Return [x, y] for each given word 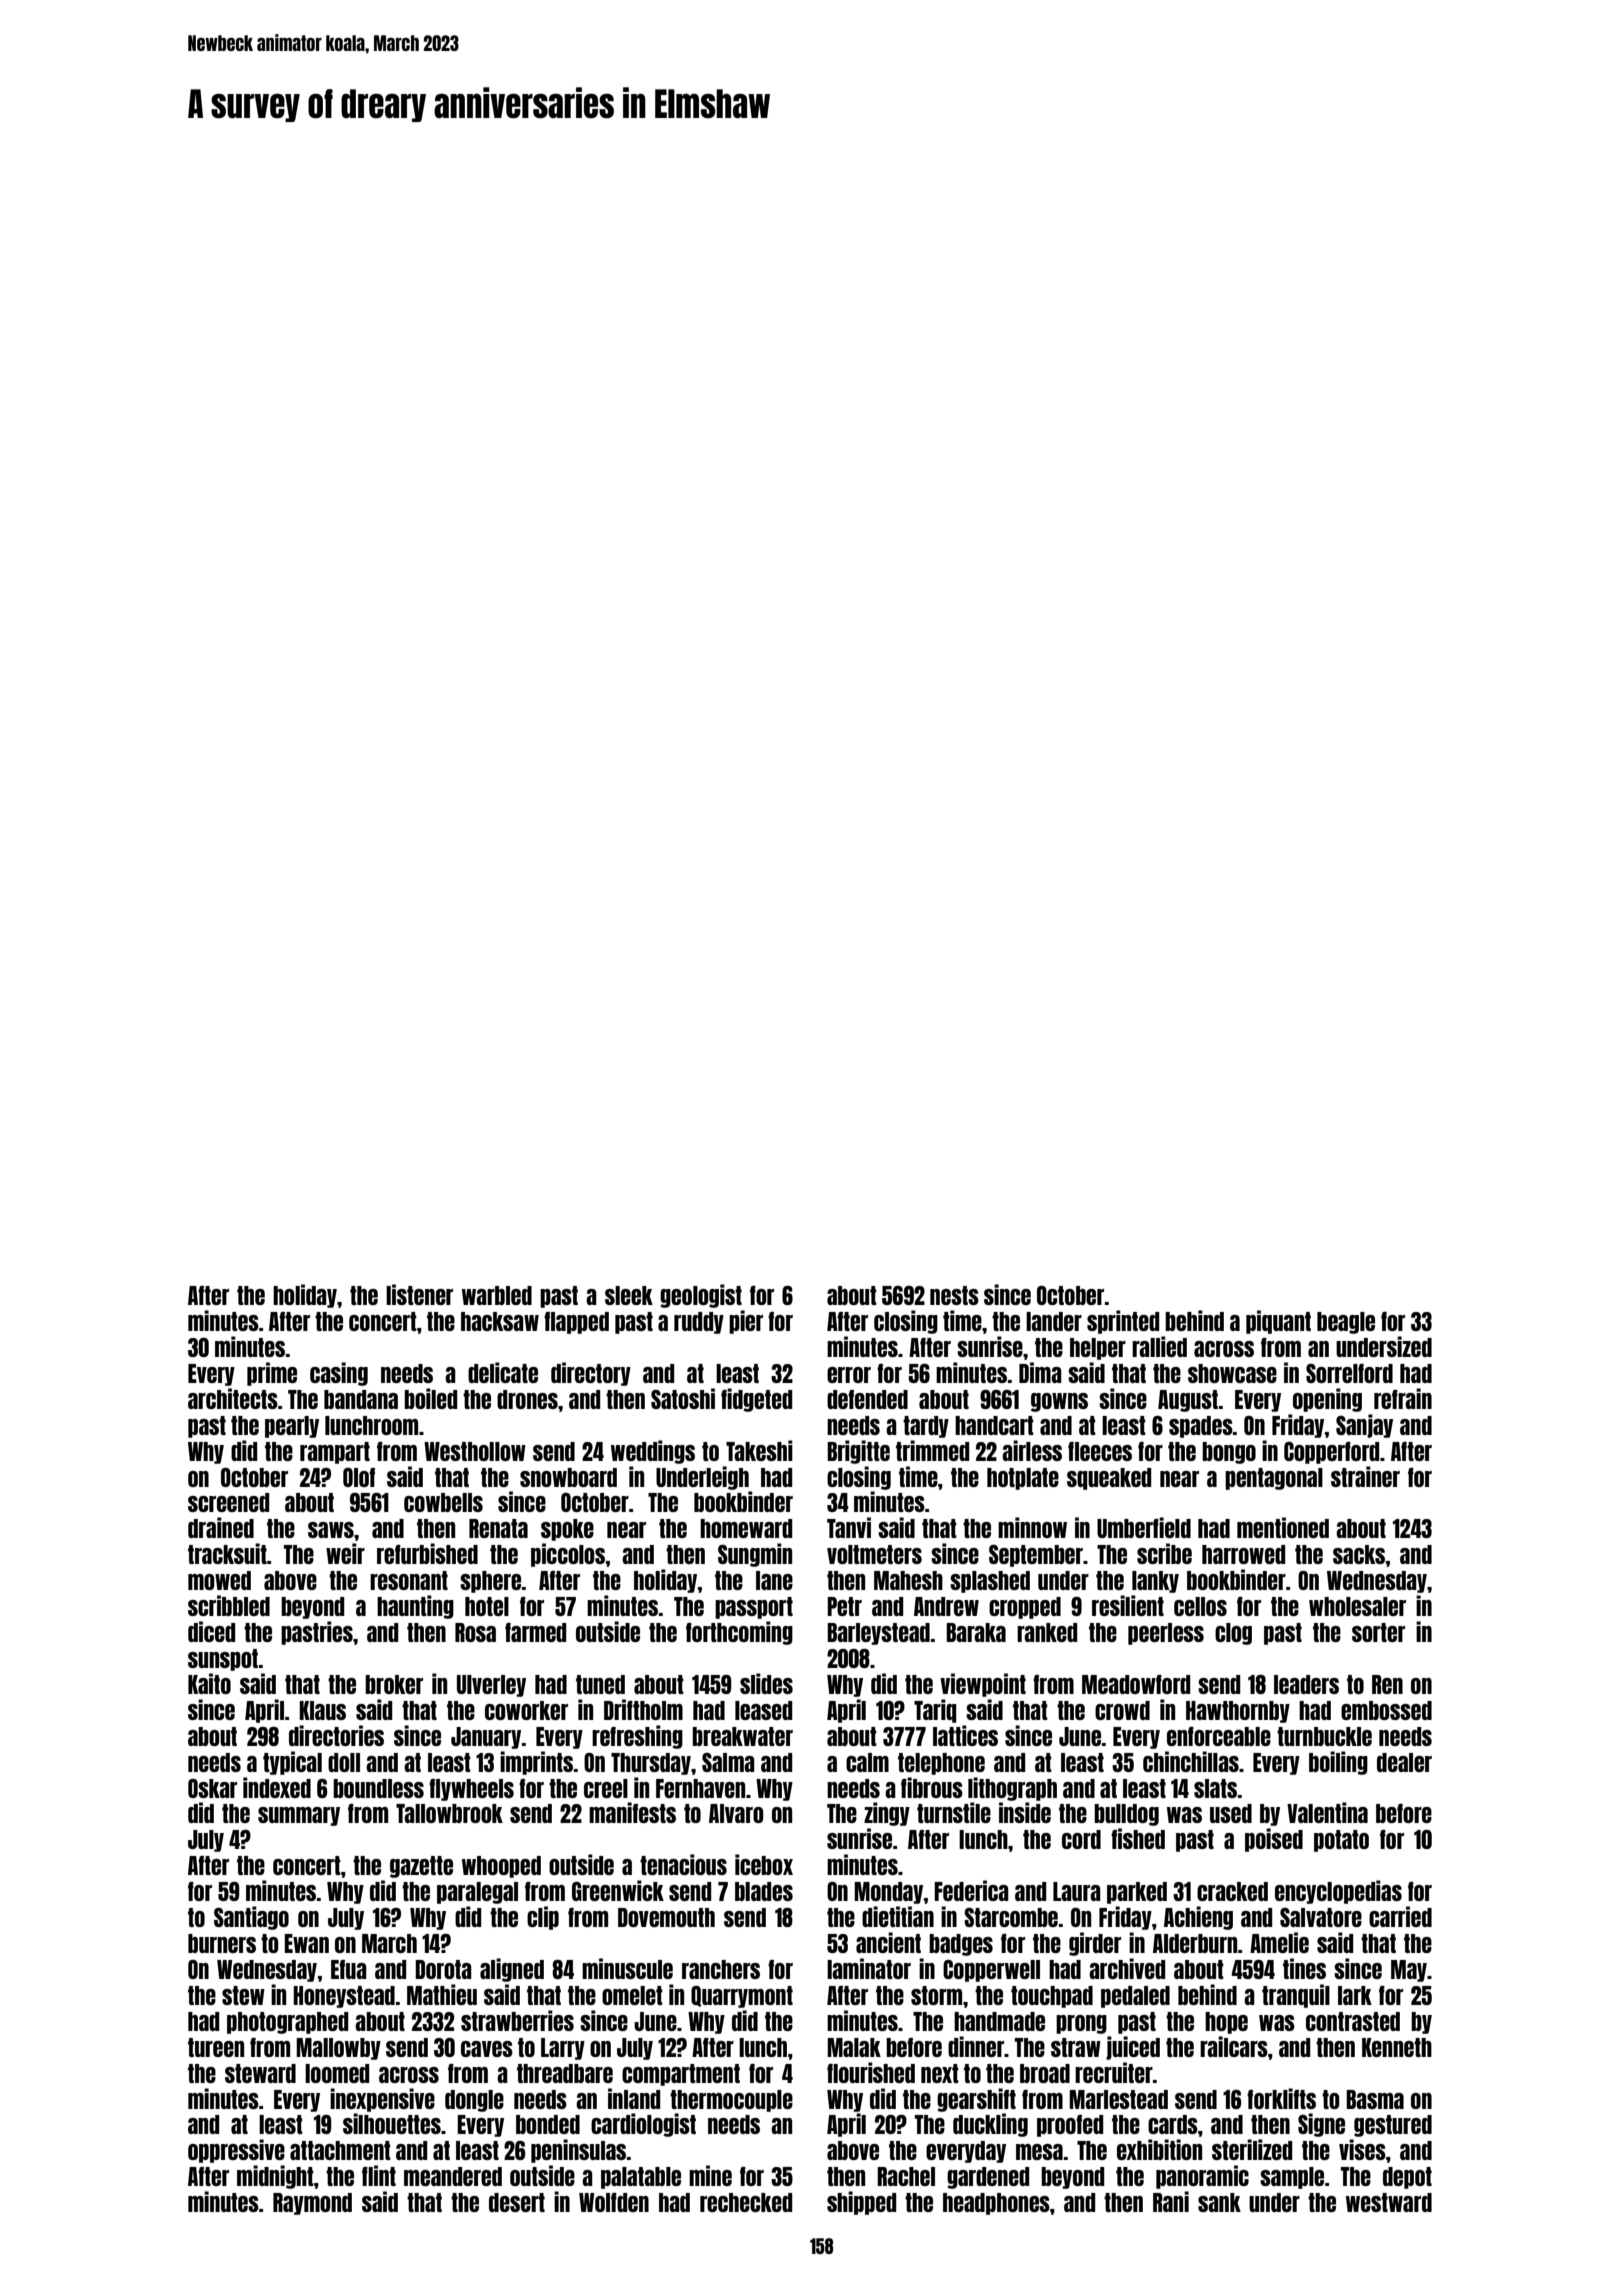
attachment [340, 2150]
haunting [415, 1607]
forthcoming [739, 1633]
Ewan [306, 1943]
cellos [1200, 1606]
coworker [526, 1710]
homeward [746, 1528]
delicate [503, 1372]
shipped [861, 2203]
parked [1137, 1893]
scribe [1164, 1553]
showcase [1232, 1373]
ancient [888, 1942]
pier [746, 1322]
